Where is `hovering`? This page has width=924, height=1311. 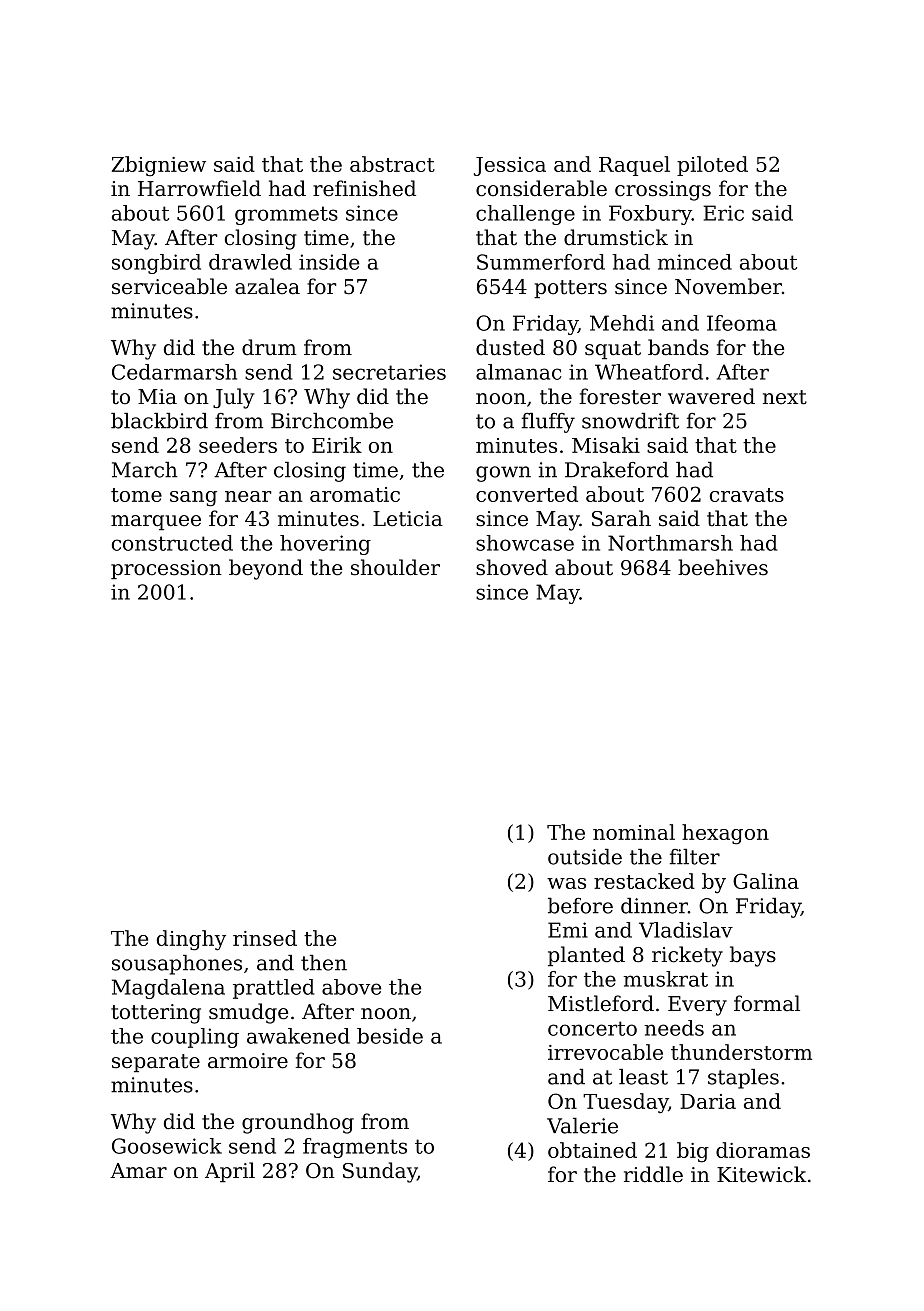 hovering is located at coordinates (325, 545).
